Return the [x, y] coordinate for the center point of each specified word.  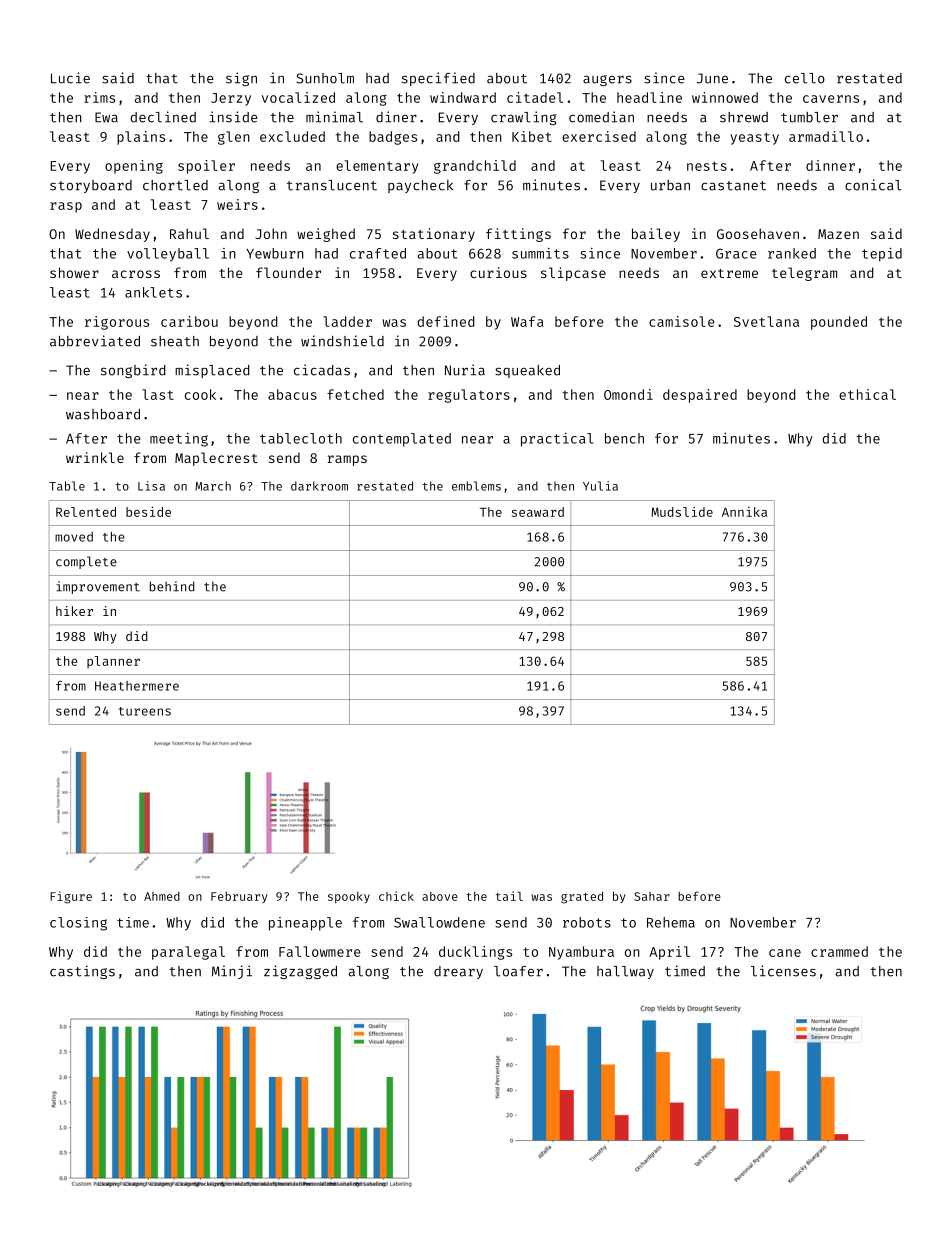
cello [805, 78]
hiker [74, 611]
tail [509, 896]
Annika [744, 512]
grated [582, 897]
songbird [133, 371]
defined [446, 321]
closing [78, 924]
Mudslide [682, 512]
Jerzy [231, 99]
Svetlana [766, 321]
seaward [538, 512]
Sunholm [325, 78]
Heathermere [137, 686]
